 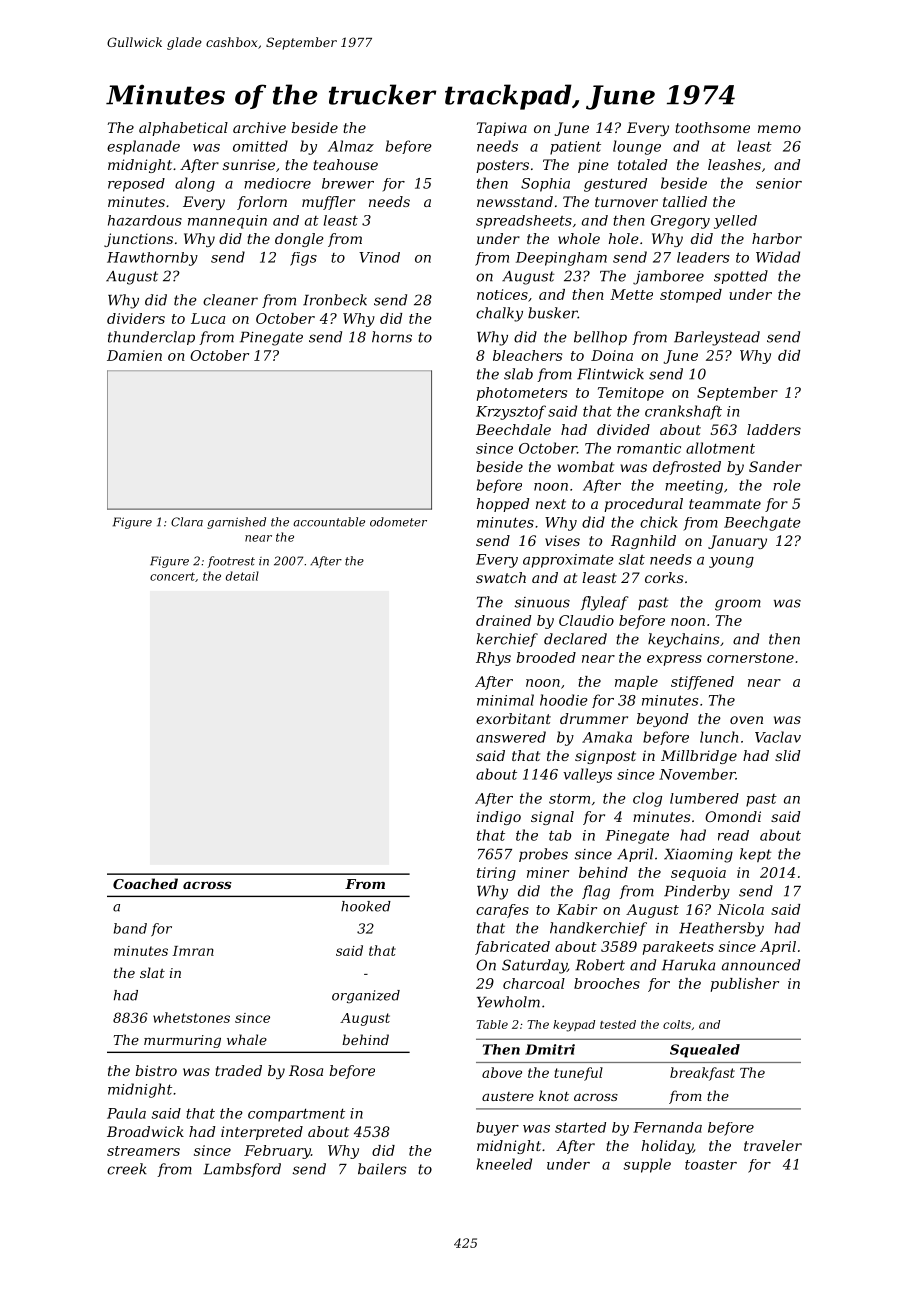 What do you see at coordinates (242, 576) in the image?
I see `detail` at bounding box center [242, 576].
